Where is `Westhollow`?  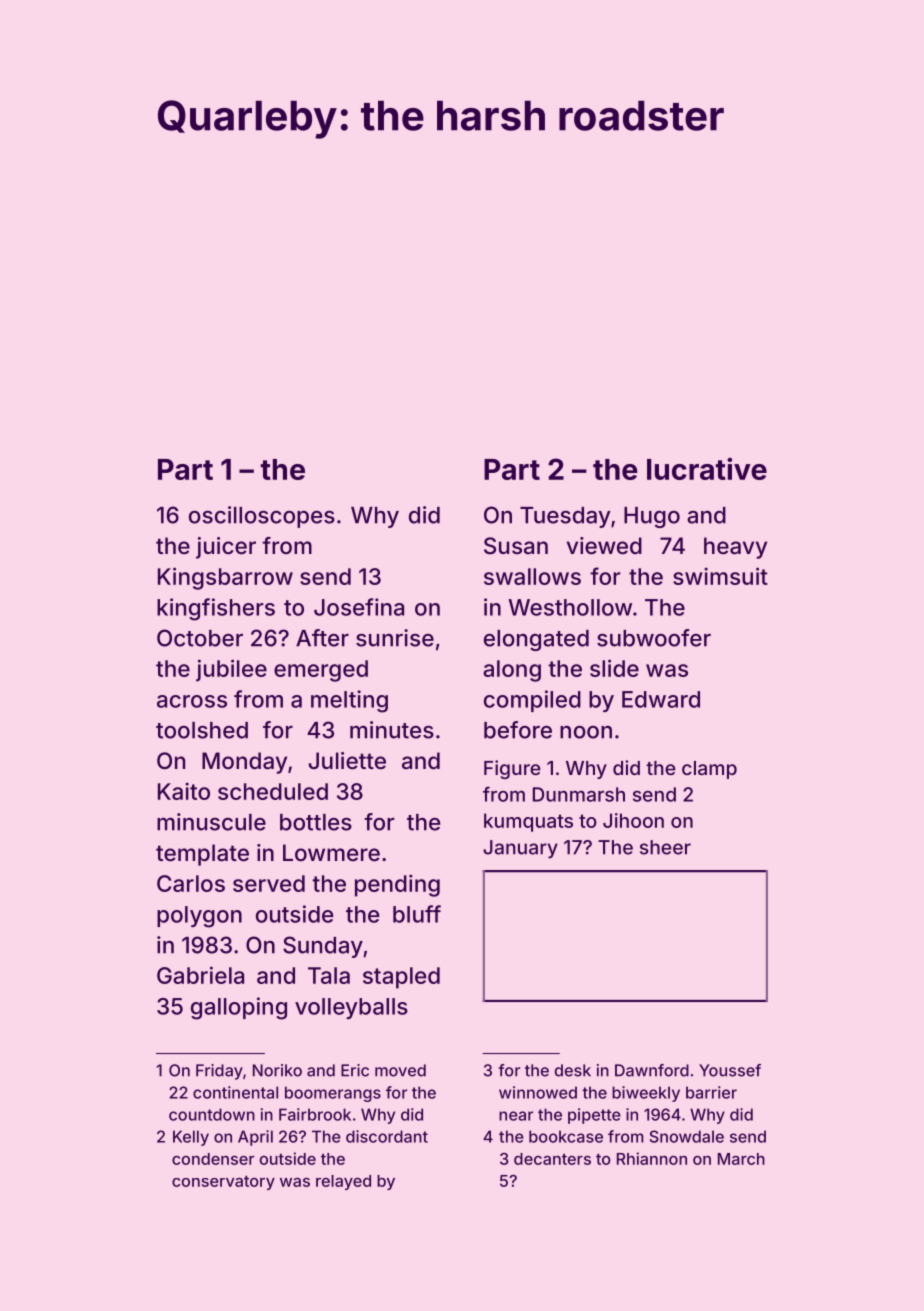
Westhollow is located at coordinates (570, 607).
